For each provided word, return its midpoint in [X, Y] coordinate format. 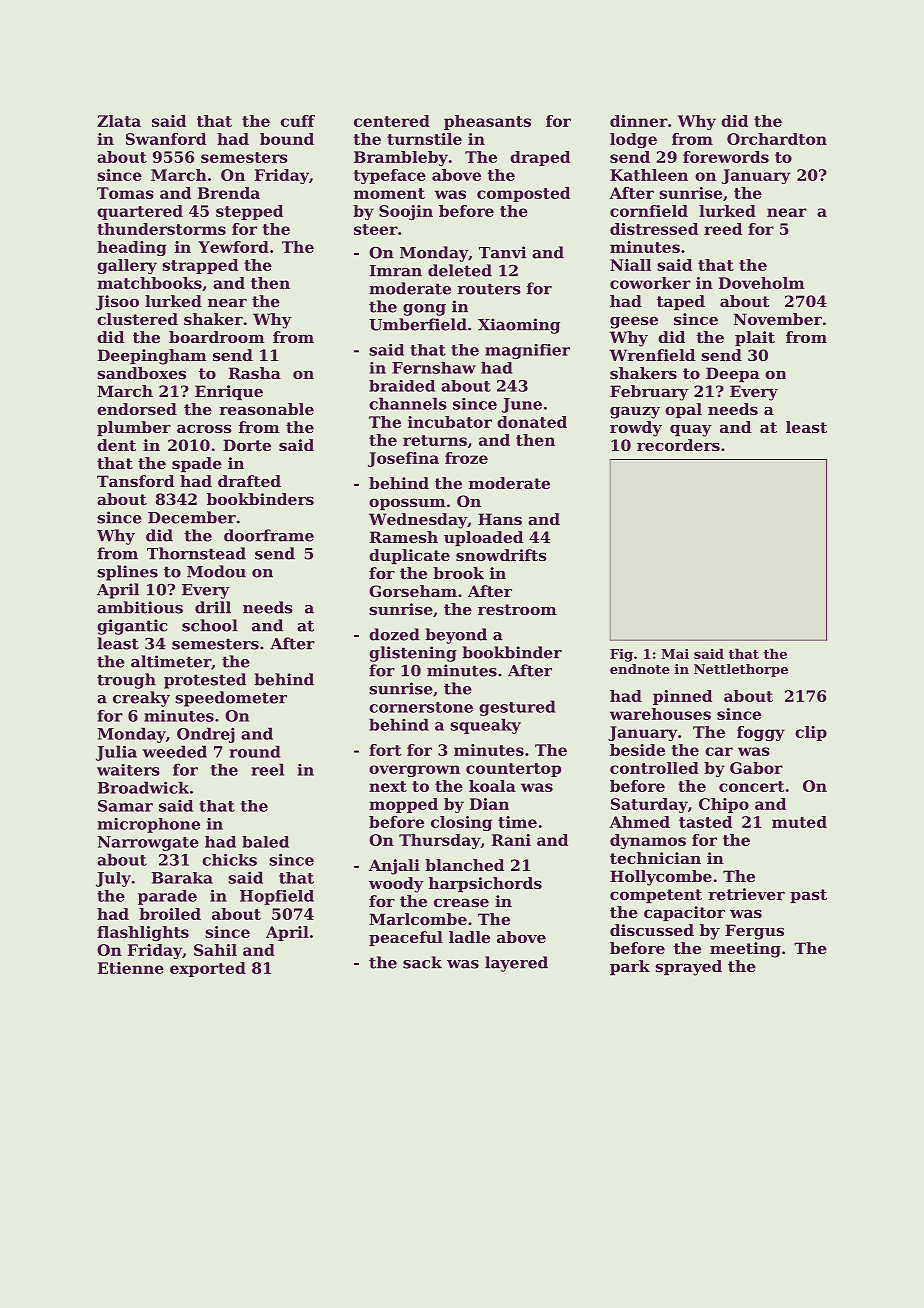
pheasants [487, 122]
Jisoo [117, 302]
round [254, 751]
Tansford [135, 481]
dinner [639, 121]
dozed [394, 634]
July [113, 879]
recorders [678, 445]
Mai [675, 654]
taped [681, 302]
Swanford [166, 139]
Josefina [403, 459]
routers [489, 289]
